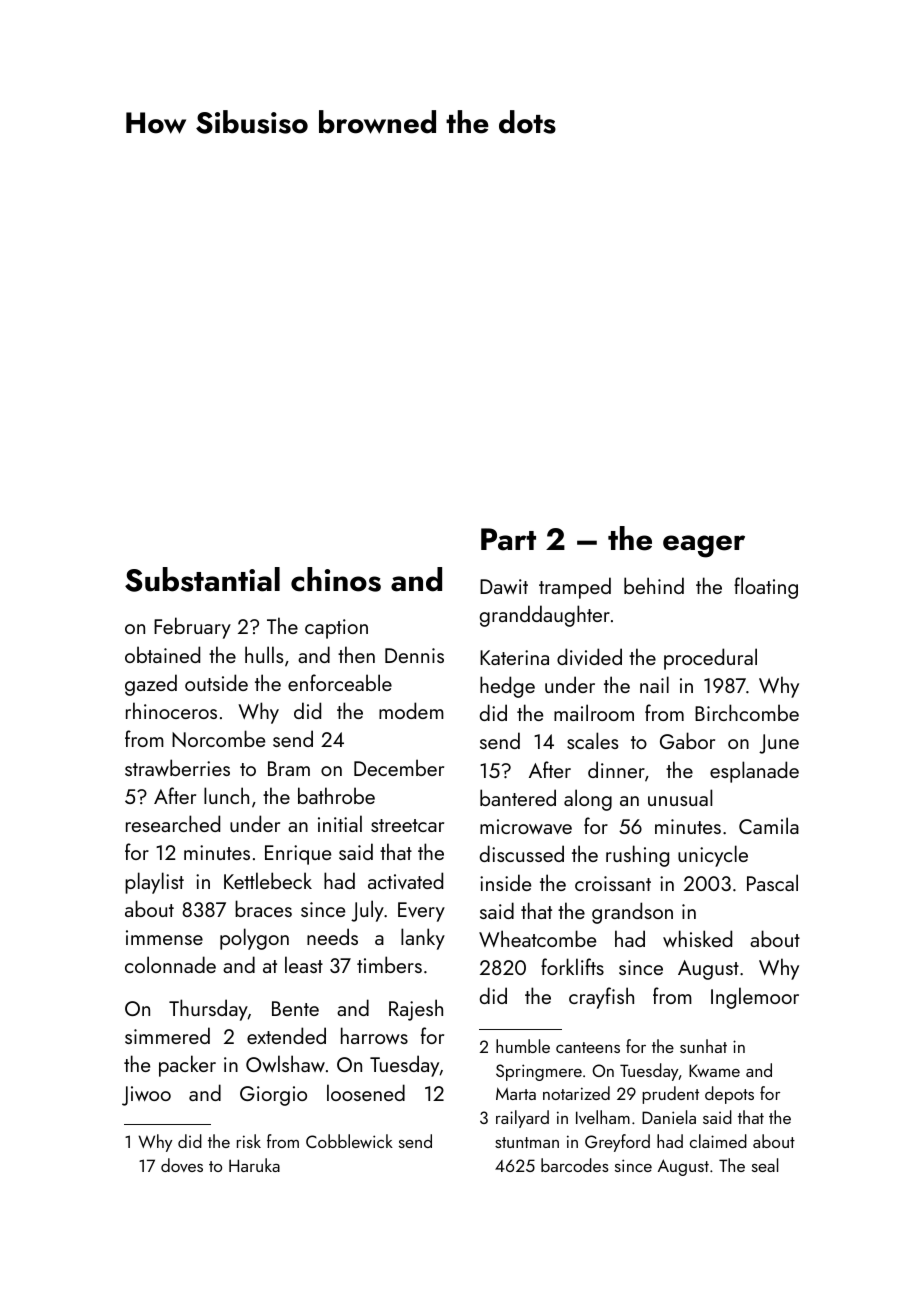 This screenshot has height=1311, width=924. I want to click on Haruka, so click(254, 1165).
